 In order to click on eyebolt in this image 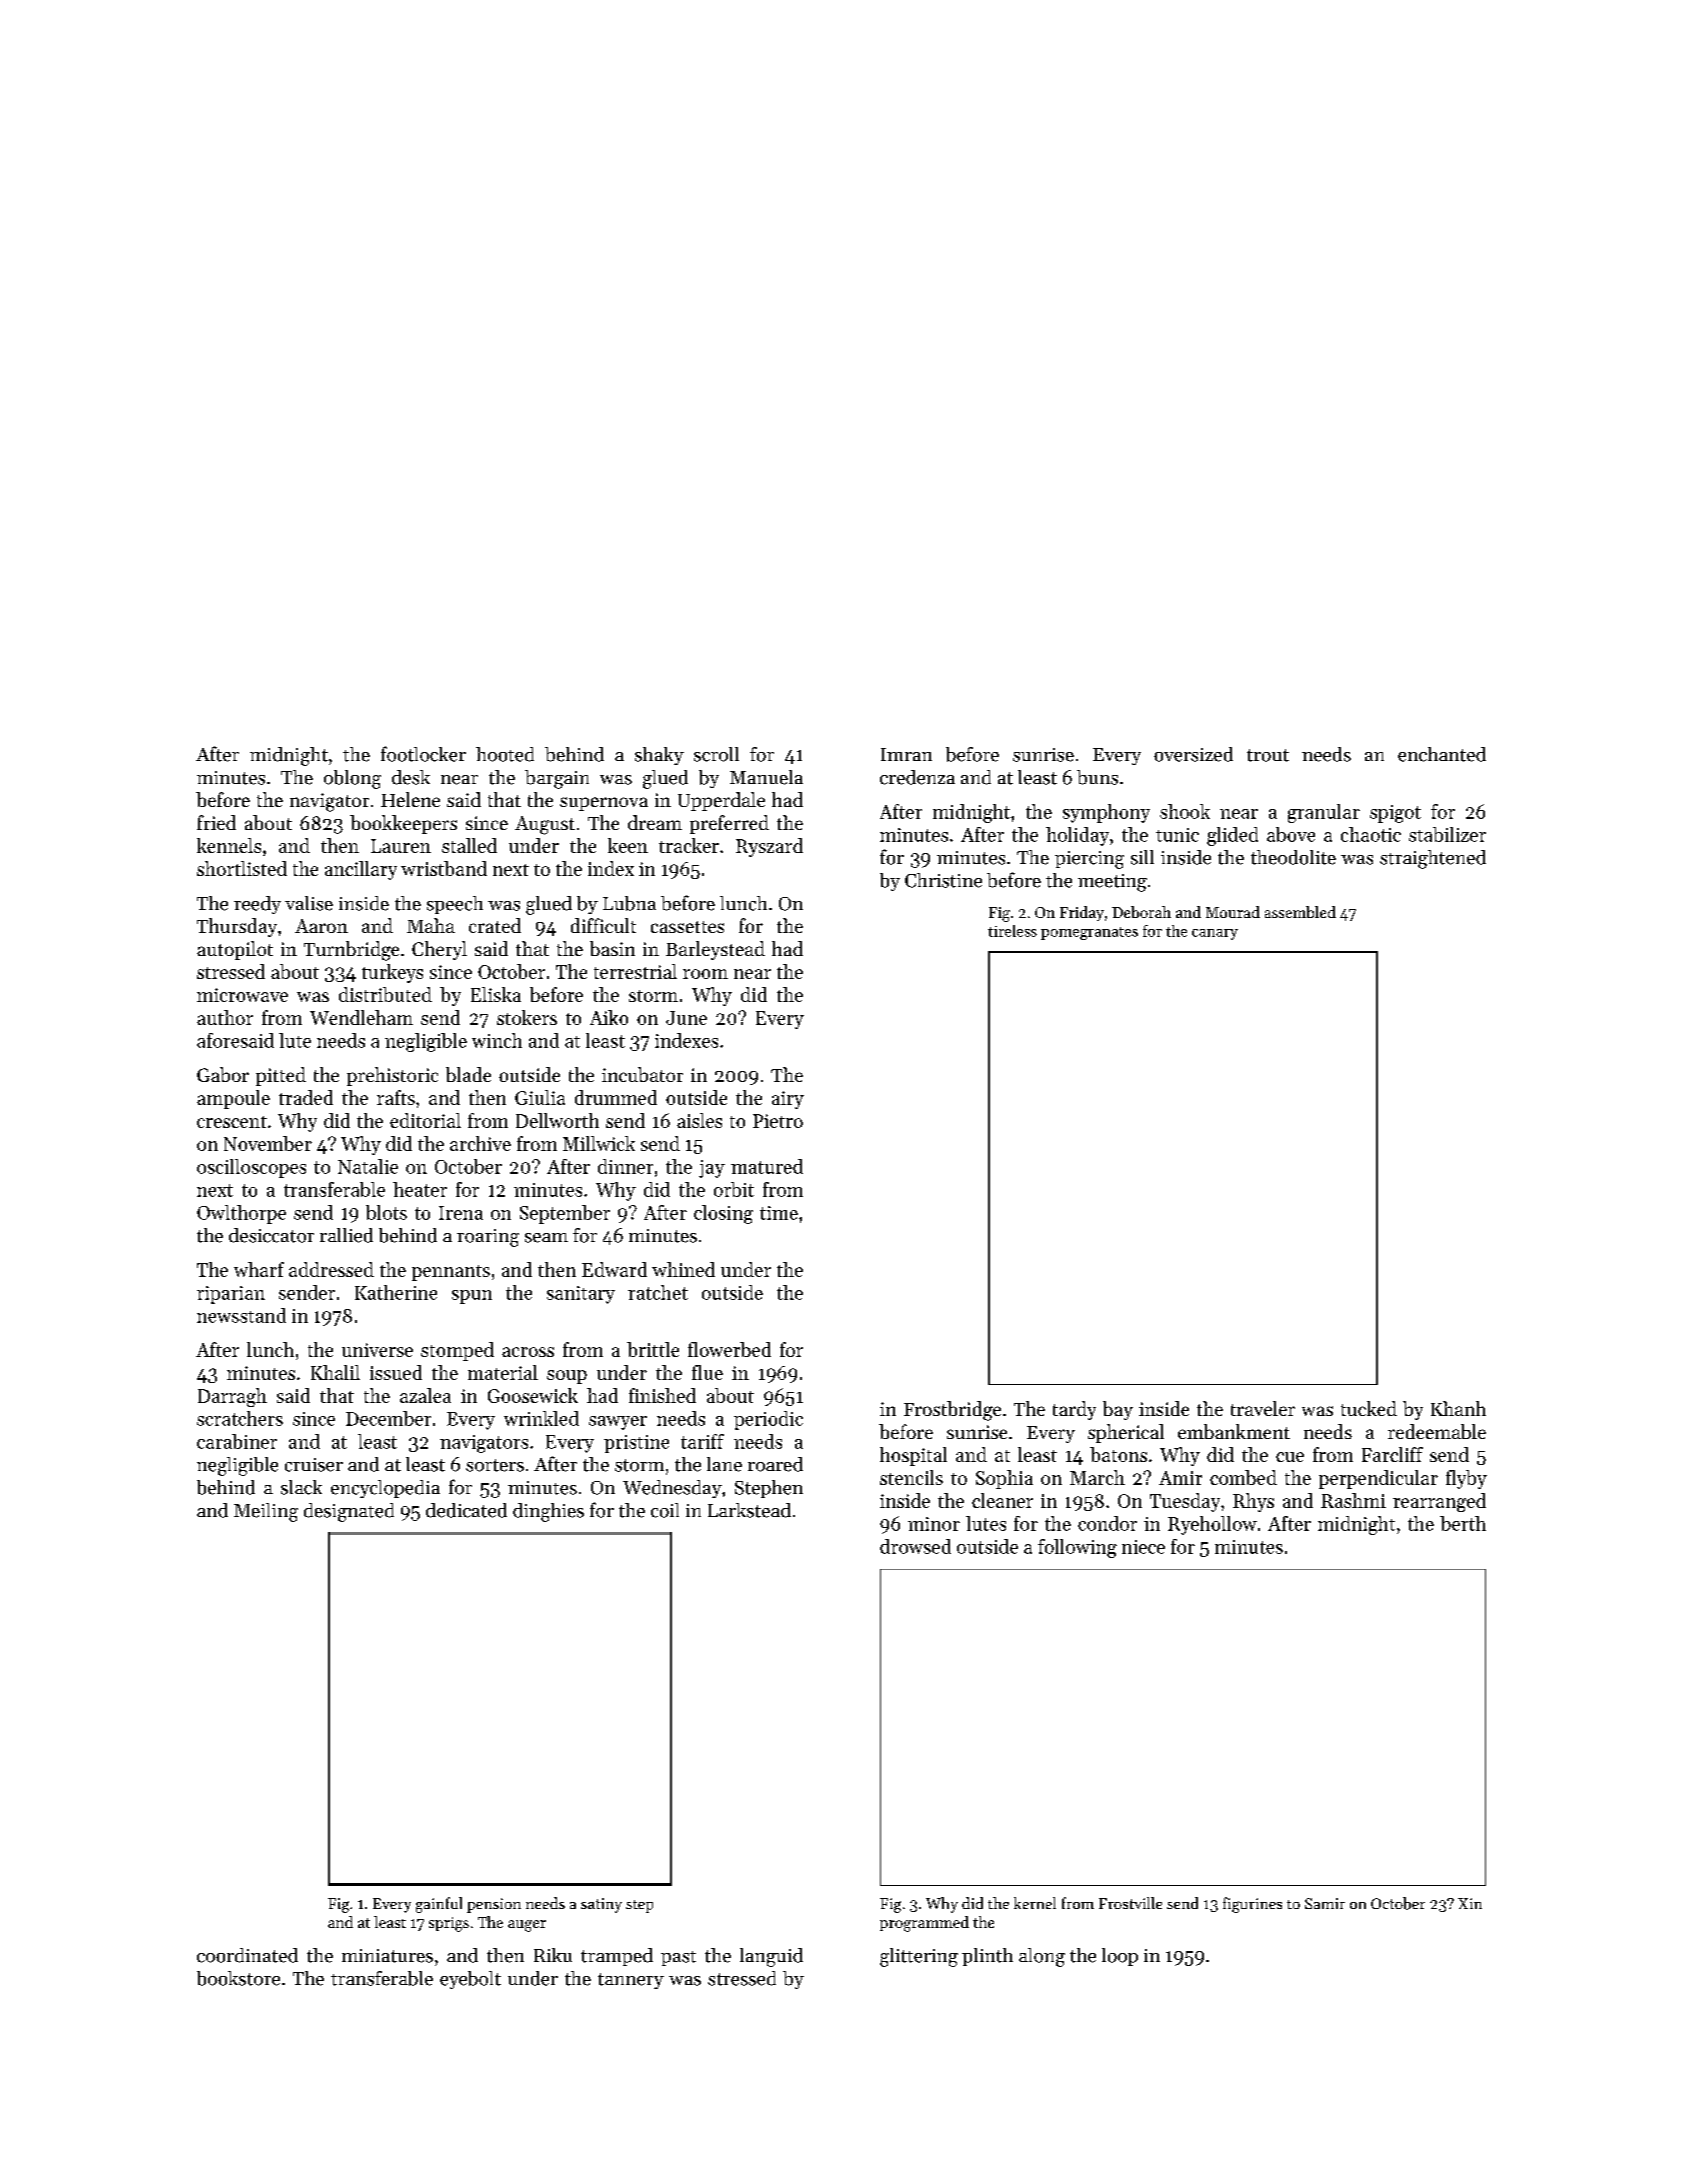, I will do `click(470, 1980)`.
